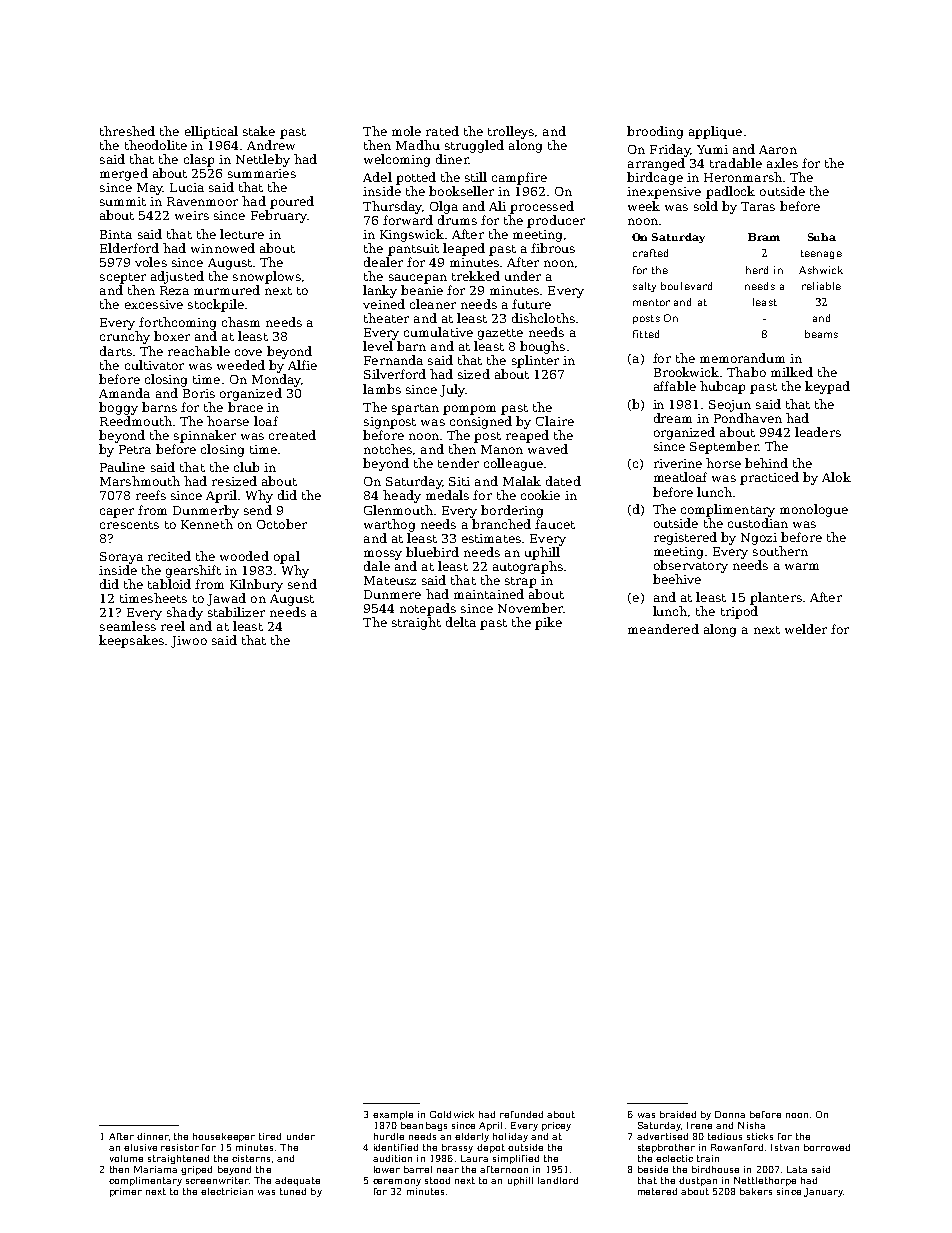 This document has height=1233, width=952. Describe the element at coordinates (655, 132) in the document. I see `brooding` at that location.
